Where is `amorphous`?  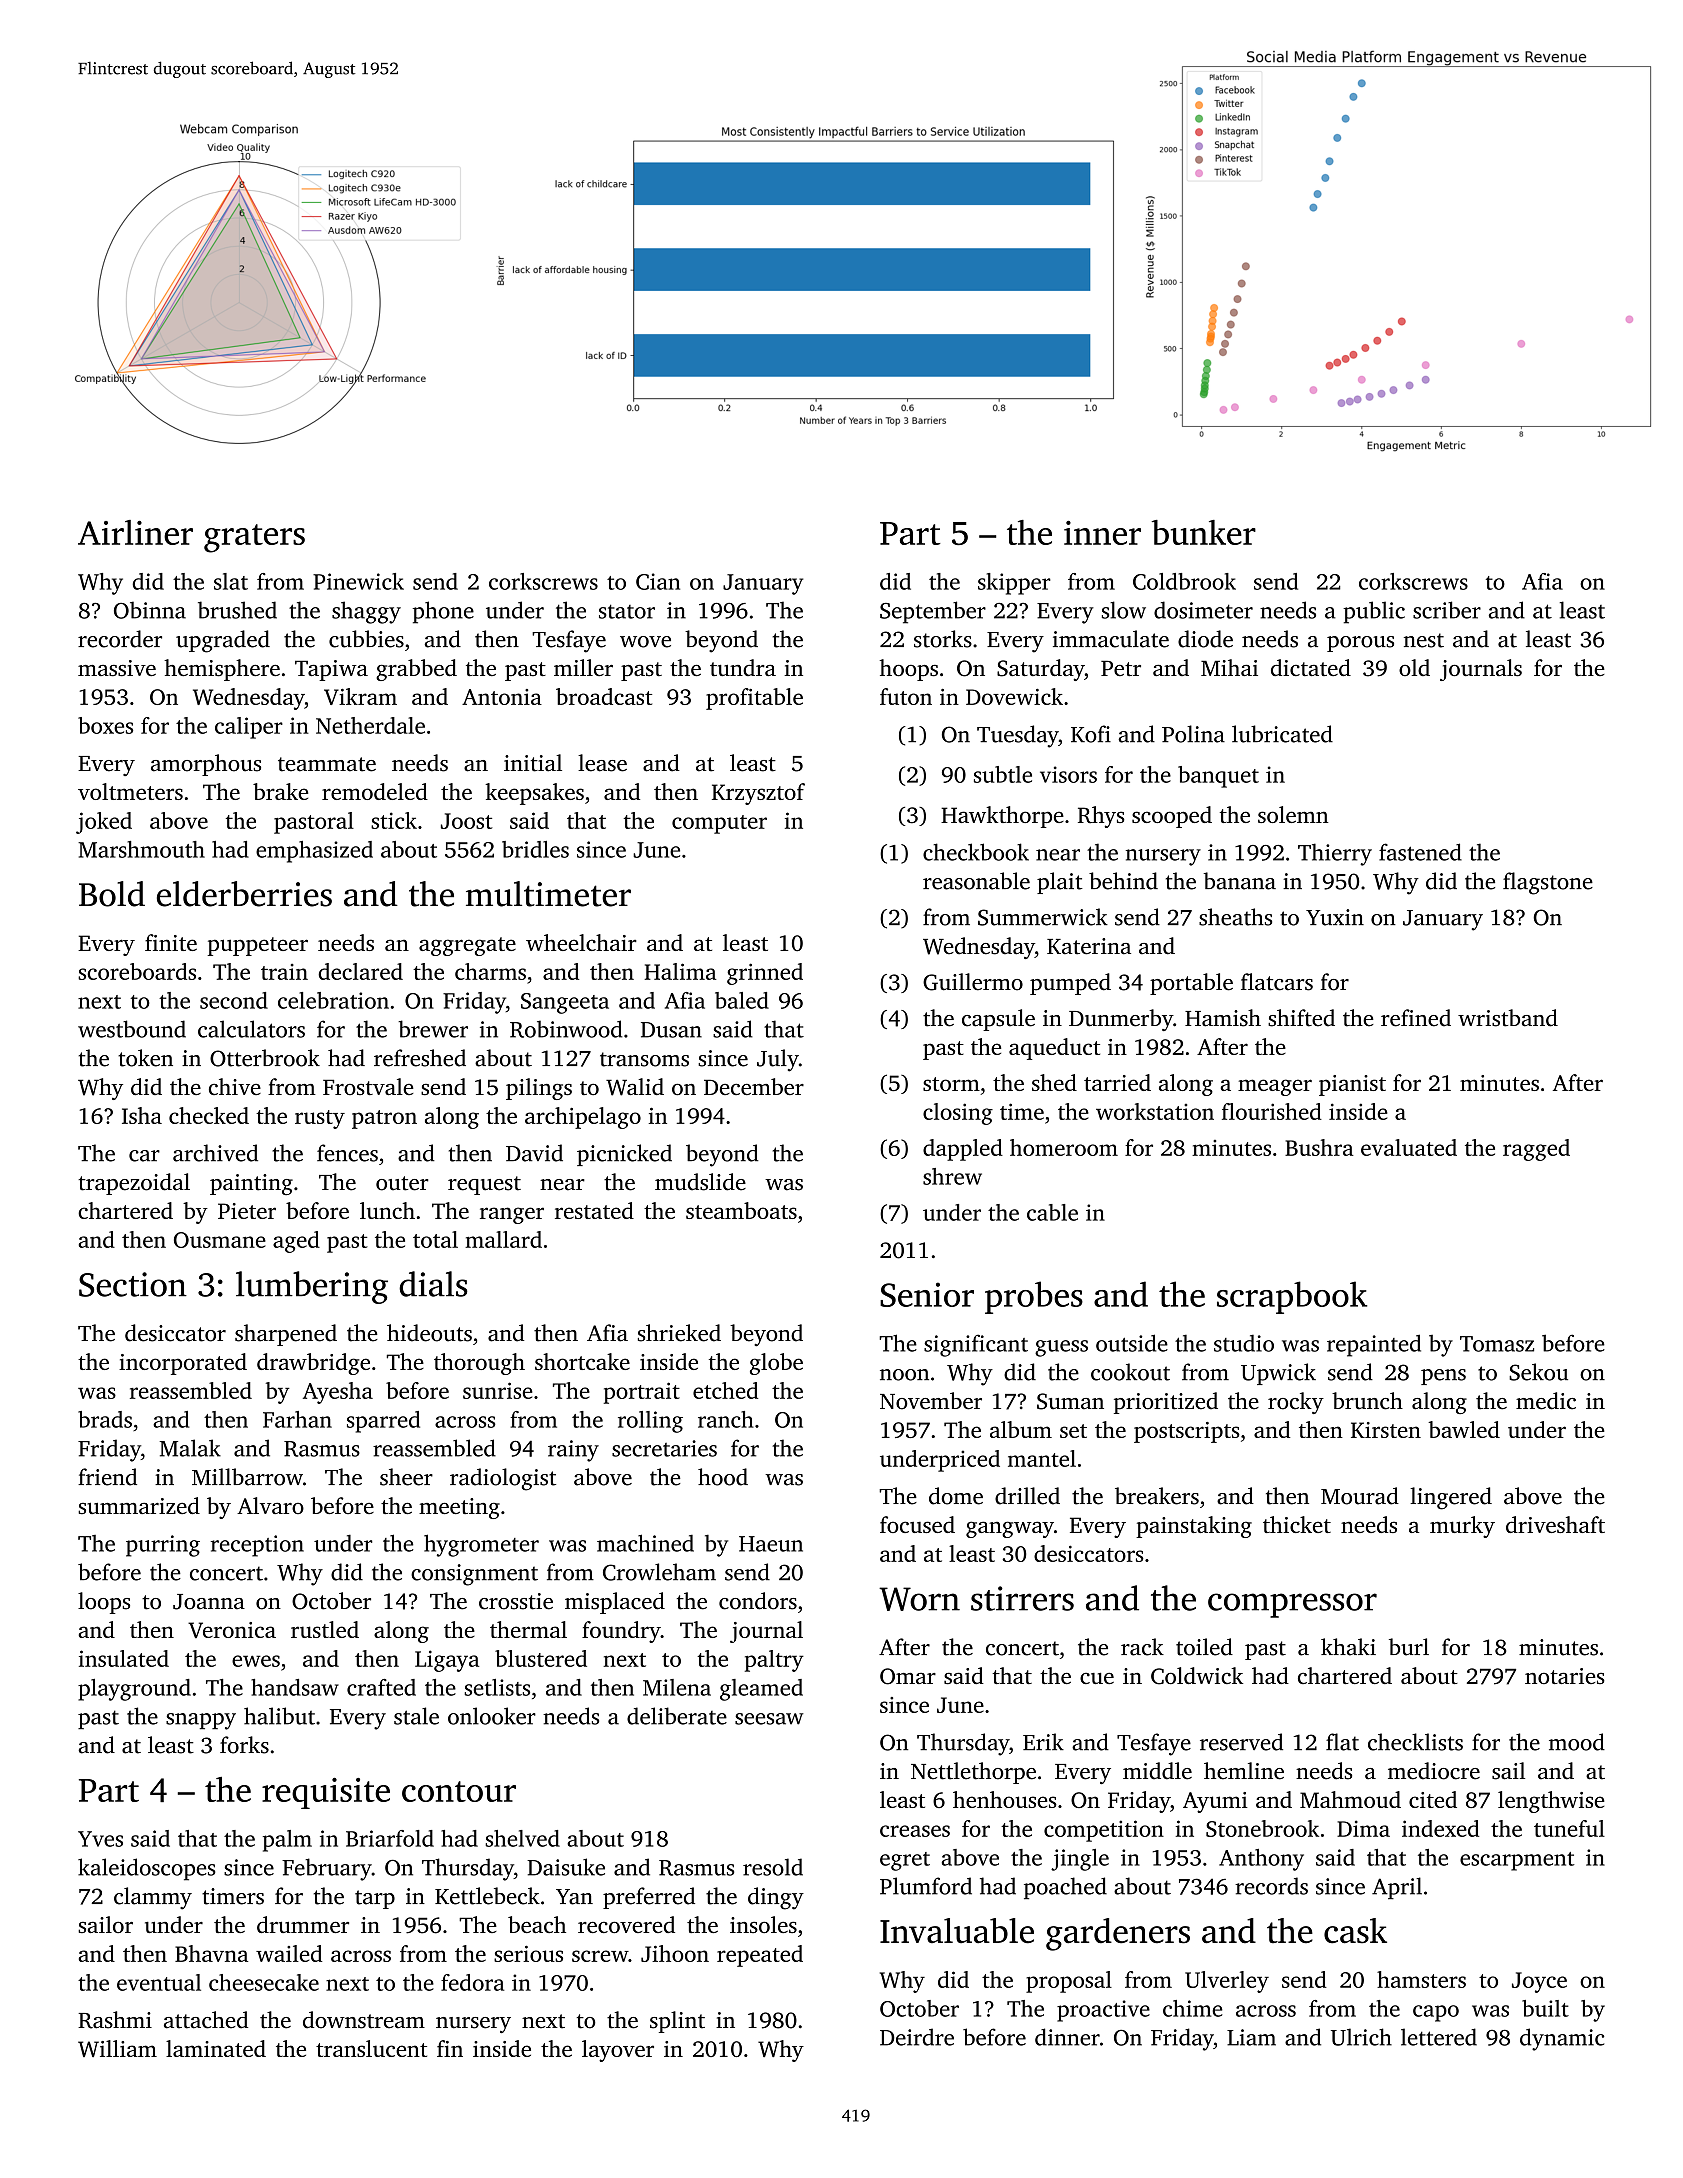
amorphous is located at coordinates (206, 765).
